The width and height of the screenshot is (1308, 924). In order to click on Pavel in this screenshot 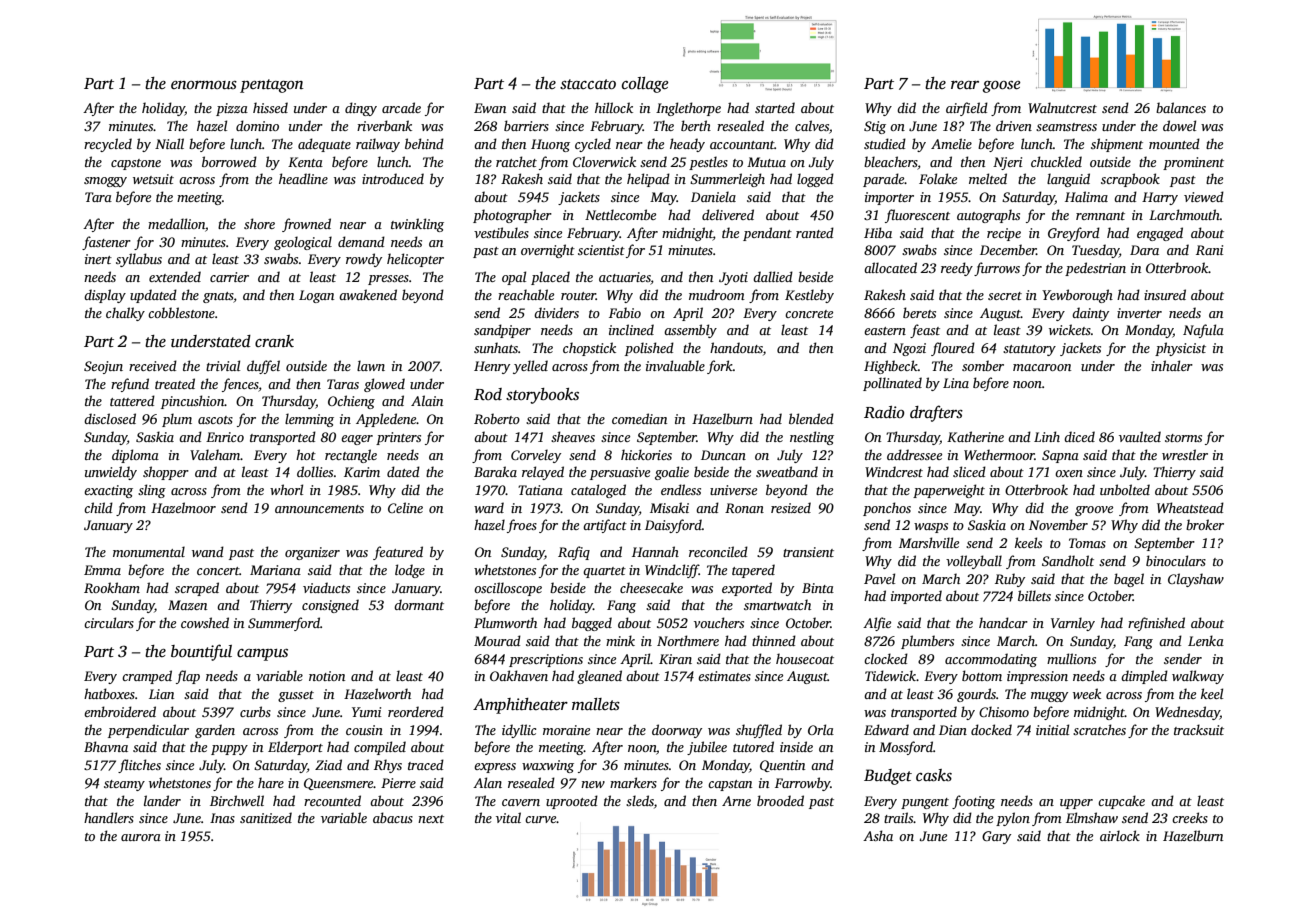, I will do `click(879, 578)`.
